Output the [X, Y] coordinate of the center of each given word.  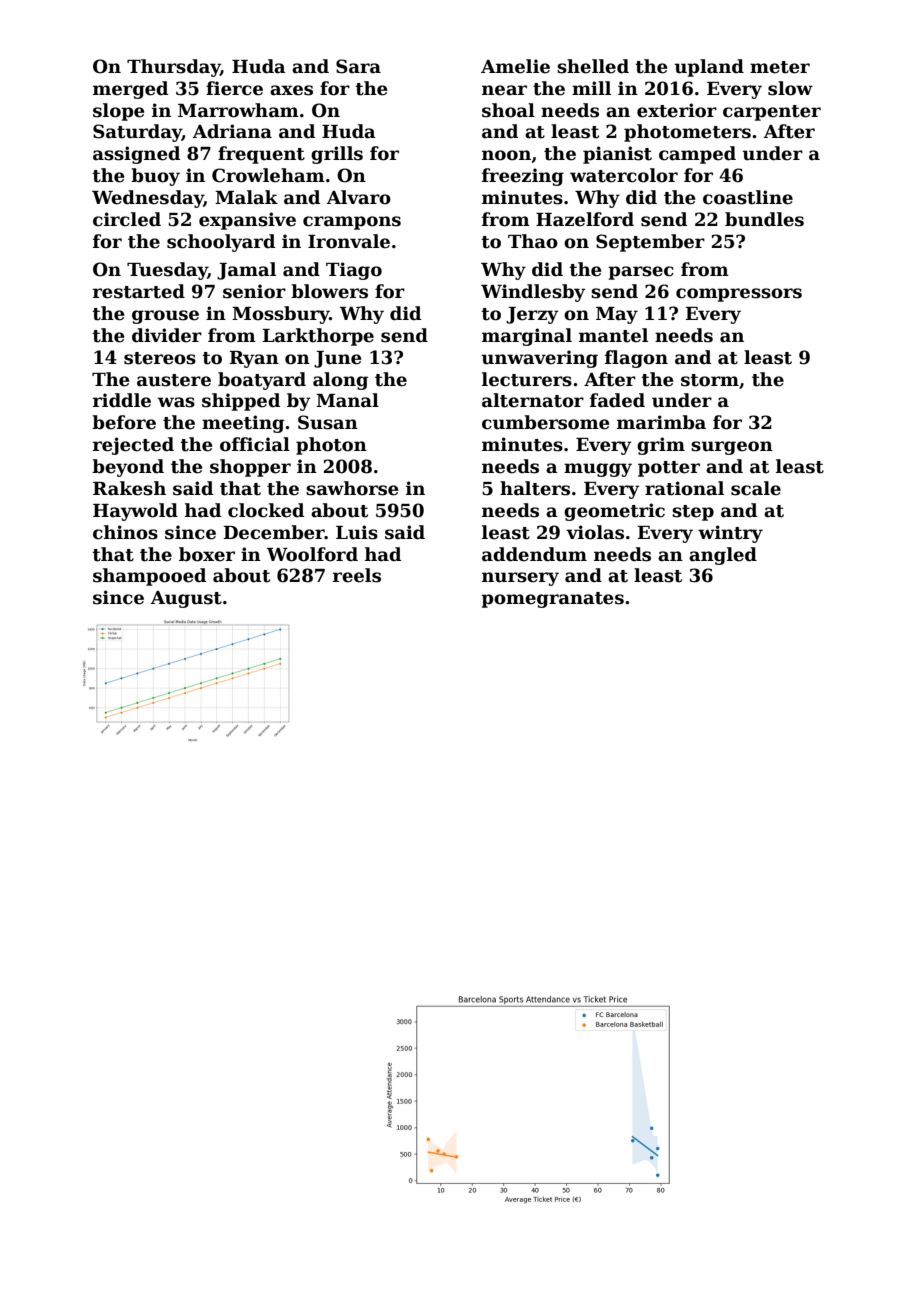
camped [697, 155]
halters [535, 488]
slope [118, 112]
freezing [523, 177]
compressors [739, 295]
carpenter [772, 113]
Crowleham [268, 175]
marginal [527, 337]
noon [506, 155]
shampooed [149, 577]
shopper [250, 468]
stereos [160, 358]
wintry [730, 534]
